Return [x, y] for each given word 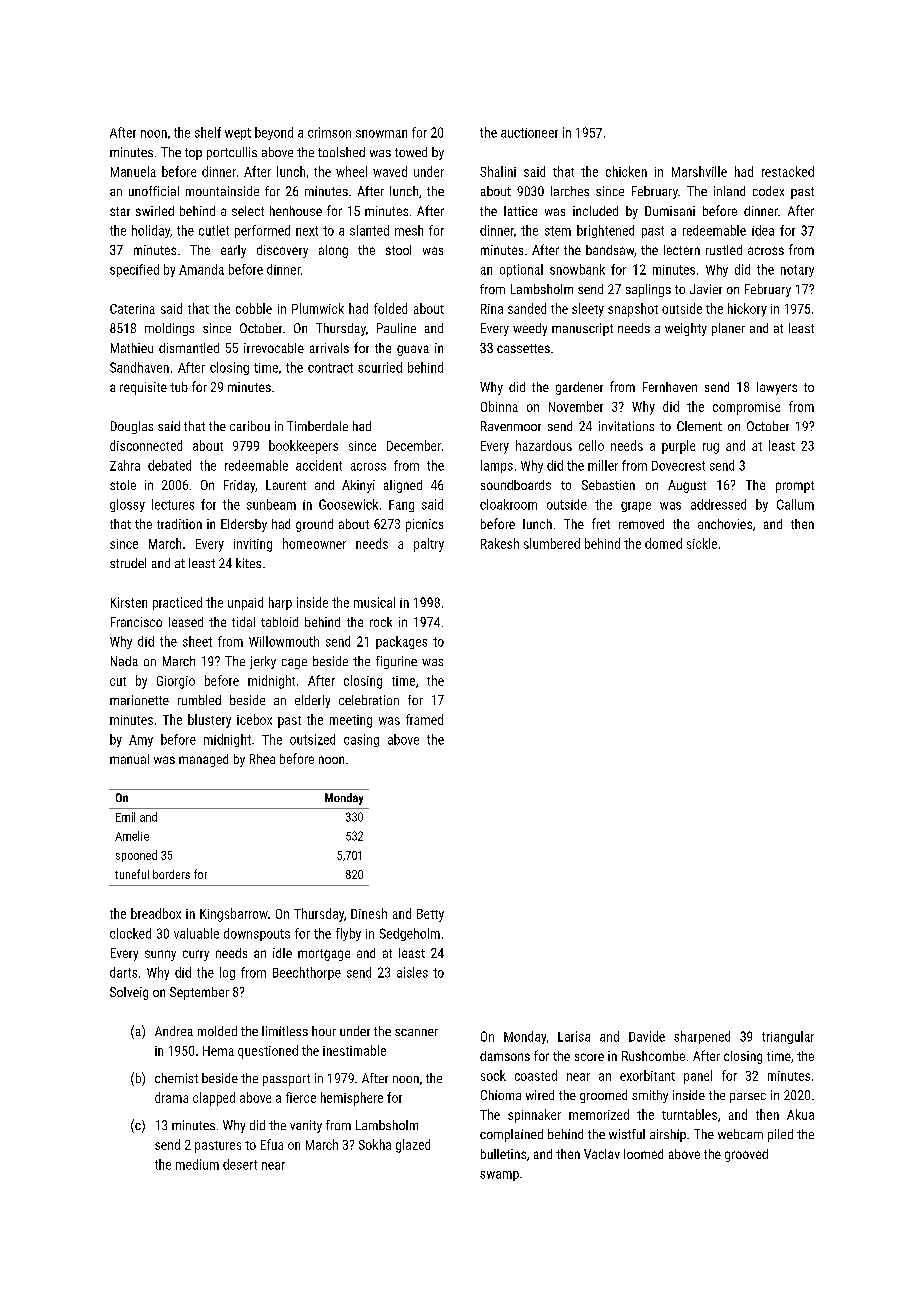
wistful [627, 1134]
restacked [788, 171]
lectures [173, 504]
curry [196, 955]
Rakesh [500, 543]
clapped [214, 1099]
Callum [795, 504]
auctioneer [529, 133]
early [233, 251]
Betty [430, 915]
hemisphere [352, 1099]
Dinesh [369, 913]
